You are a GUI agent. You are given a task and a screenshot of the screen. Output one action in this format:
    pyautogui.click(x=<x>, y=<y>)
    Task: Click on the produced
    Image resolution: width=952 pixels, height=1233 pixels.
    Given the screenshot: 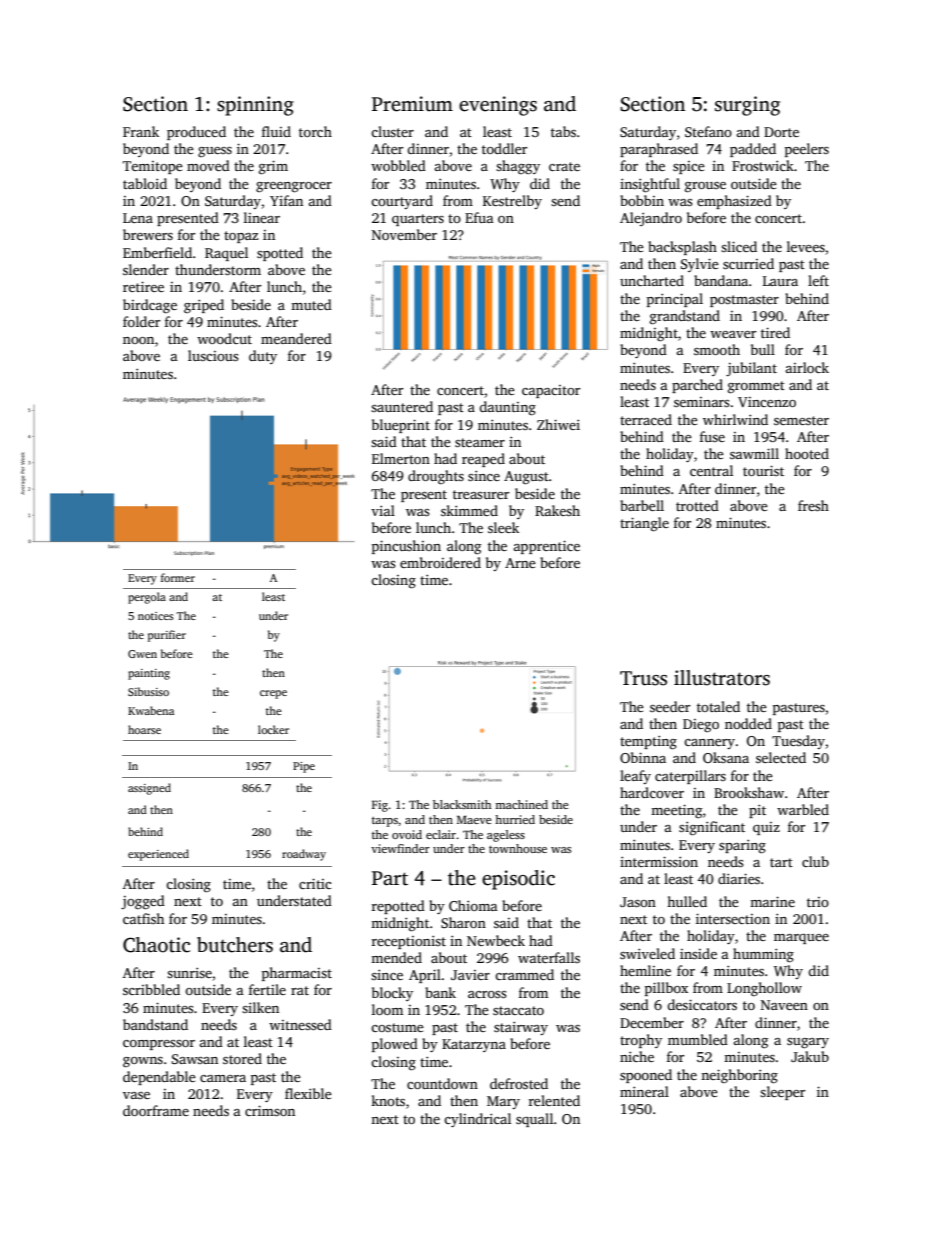 What is the action you would take?
    pyautogui.click(x=196, y=133)
